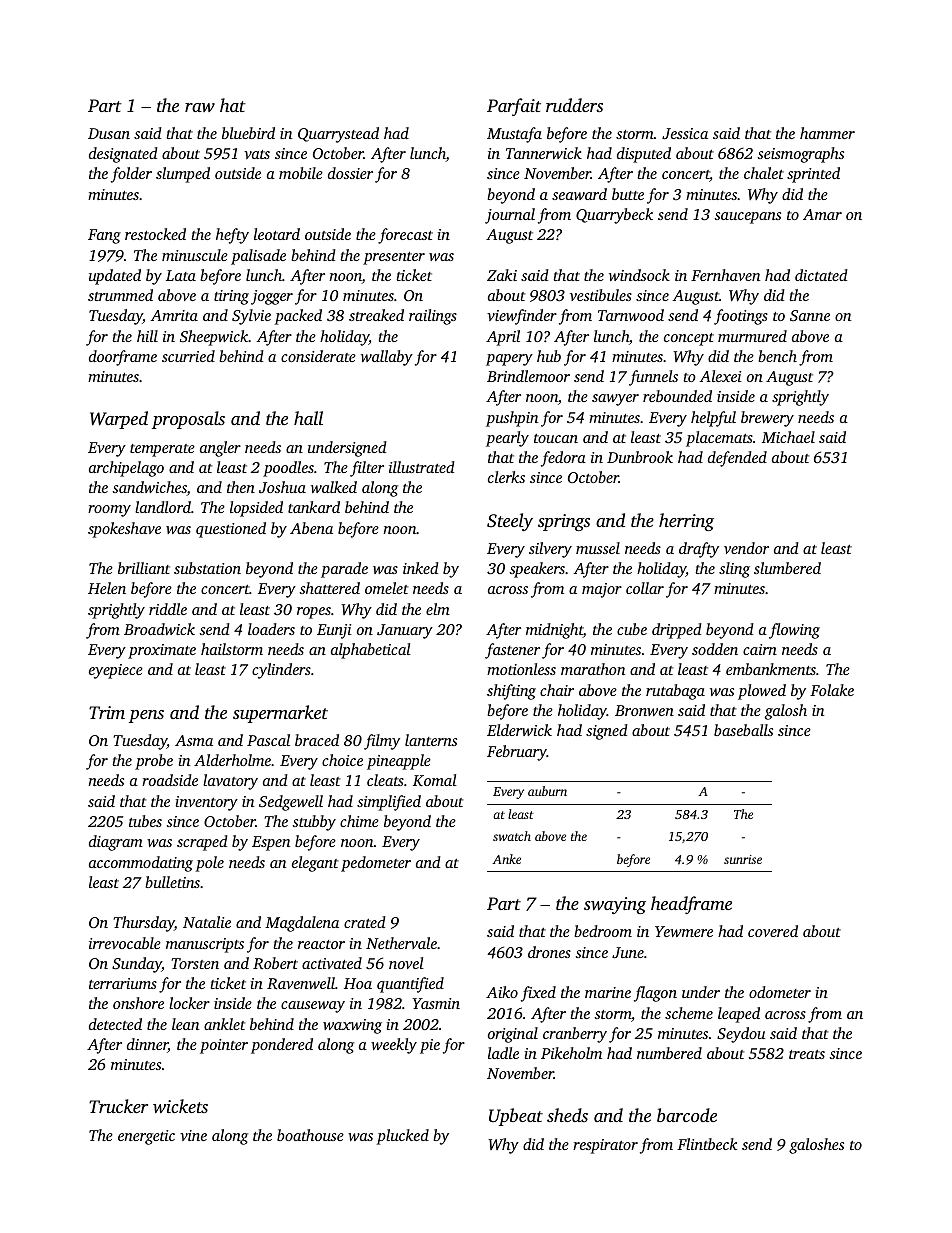  What do you see at coordinates (402, 1137) in the screenshot?
I see `plucked` at bounding box center [402, 1137].
